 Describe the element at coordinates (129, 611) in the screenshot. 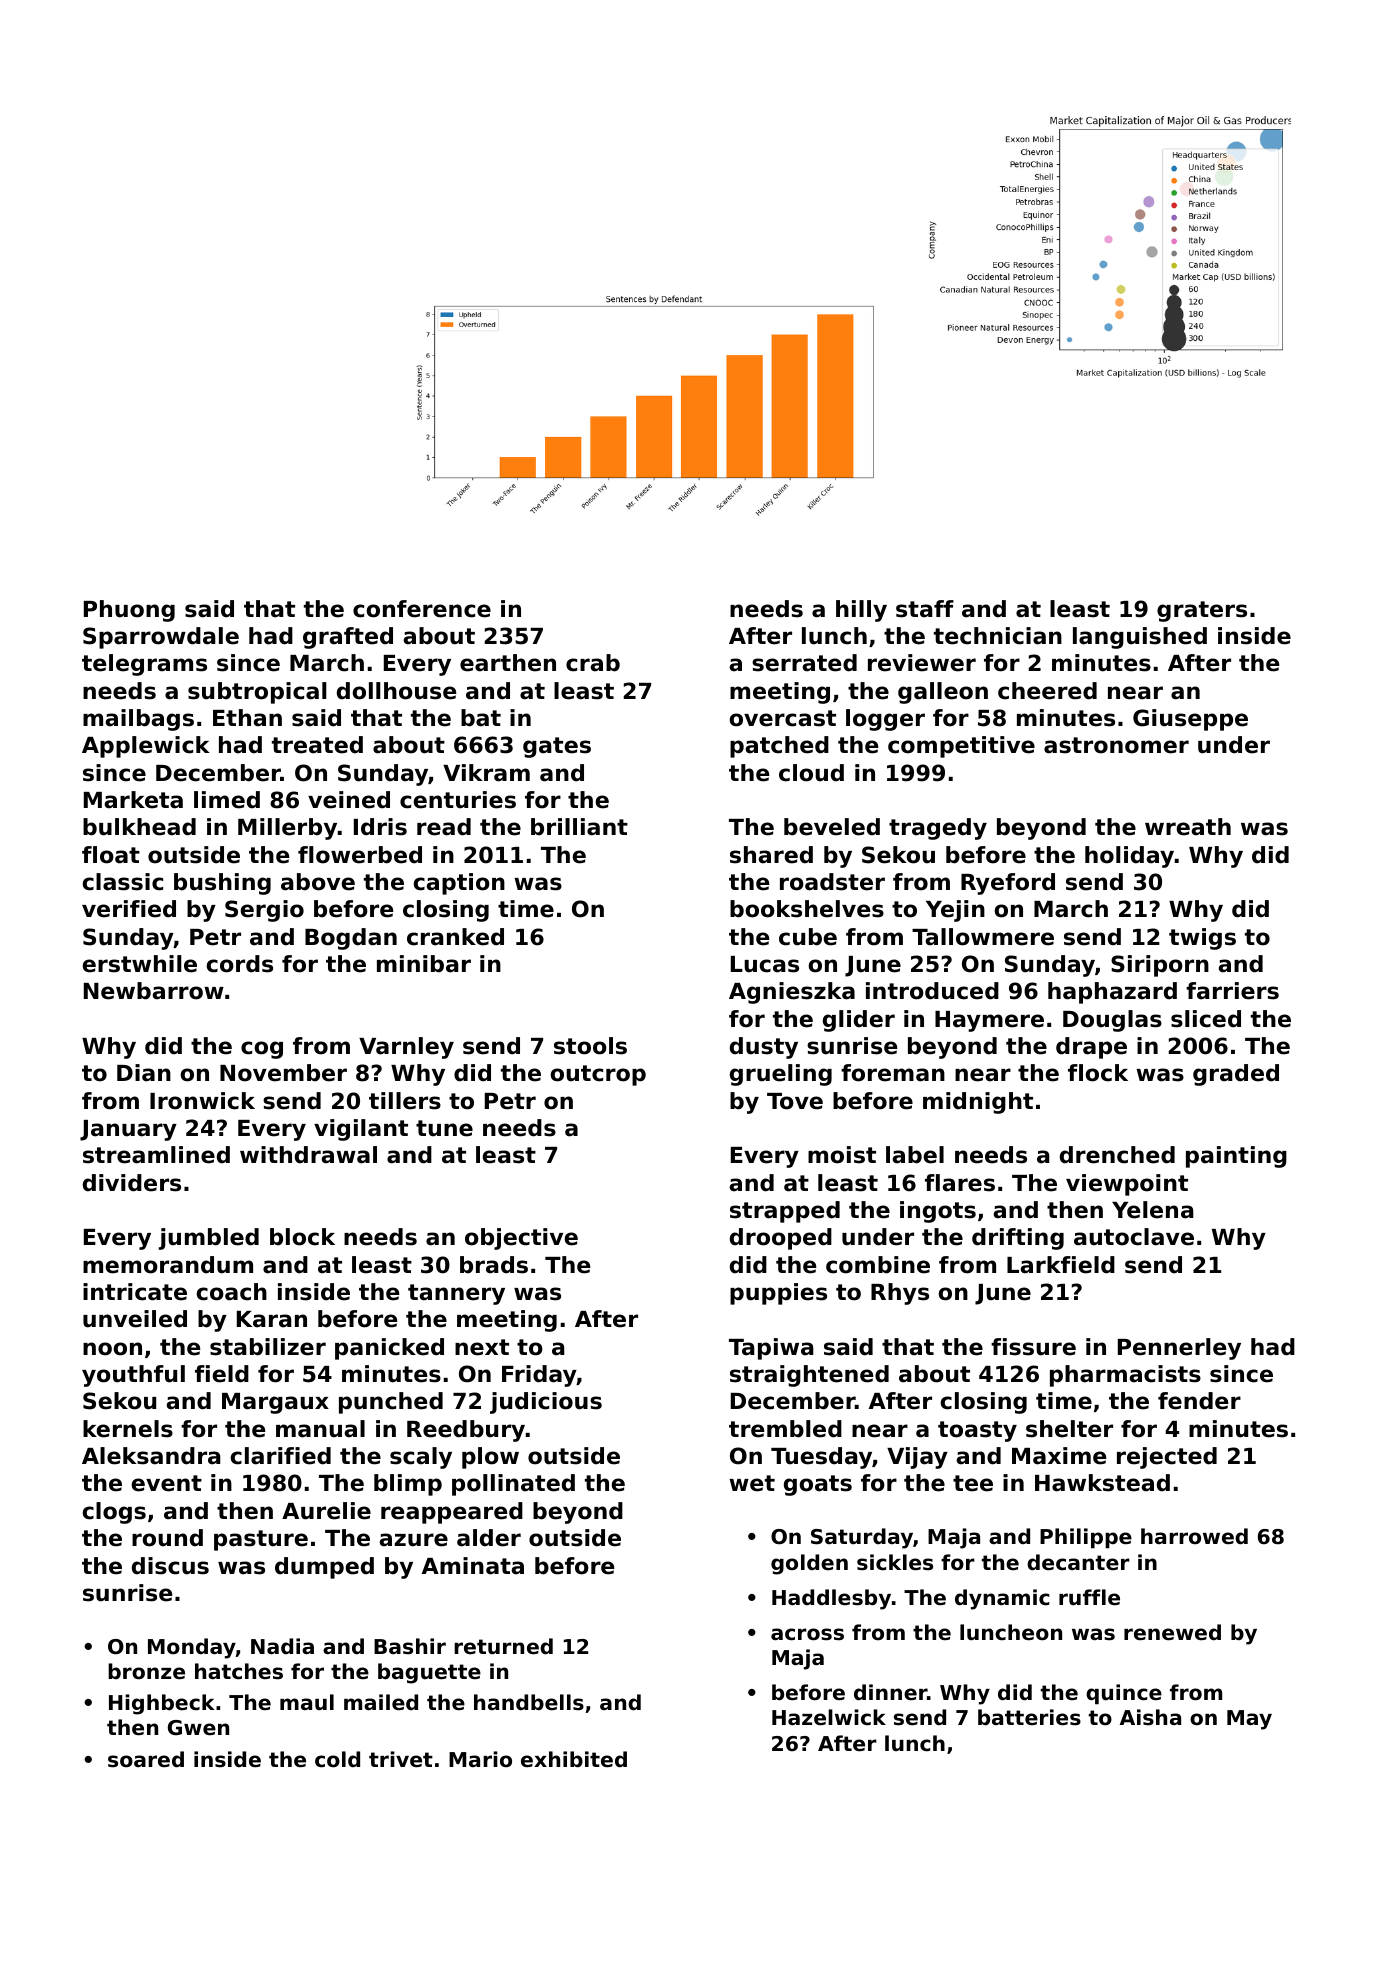

I see `Phuong` at that location.
